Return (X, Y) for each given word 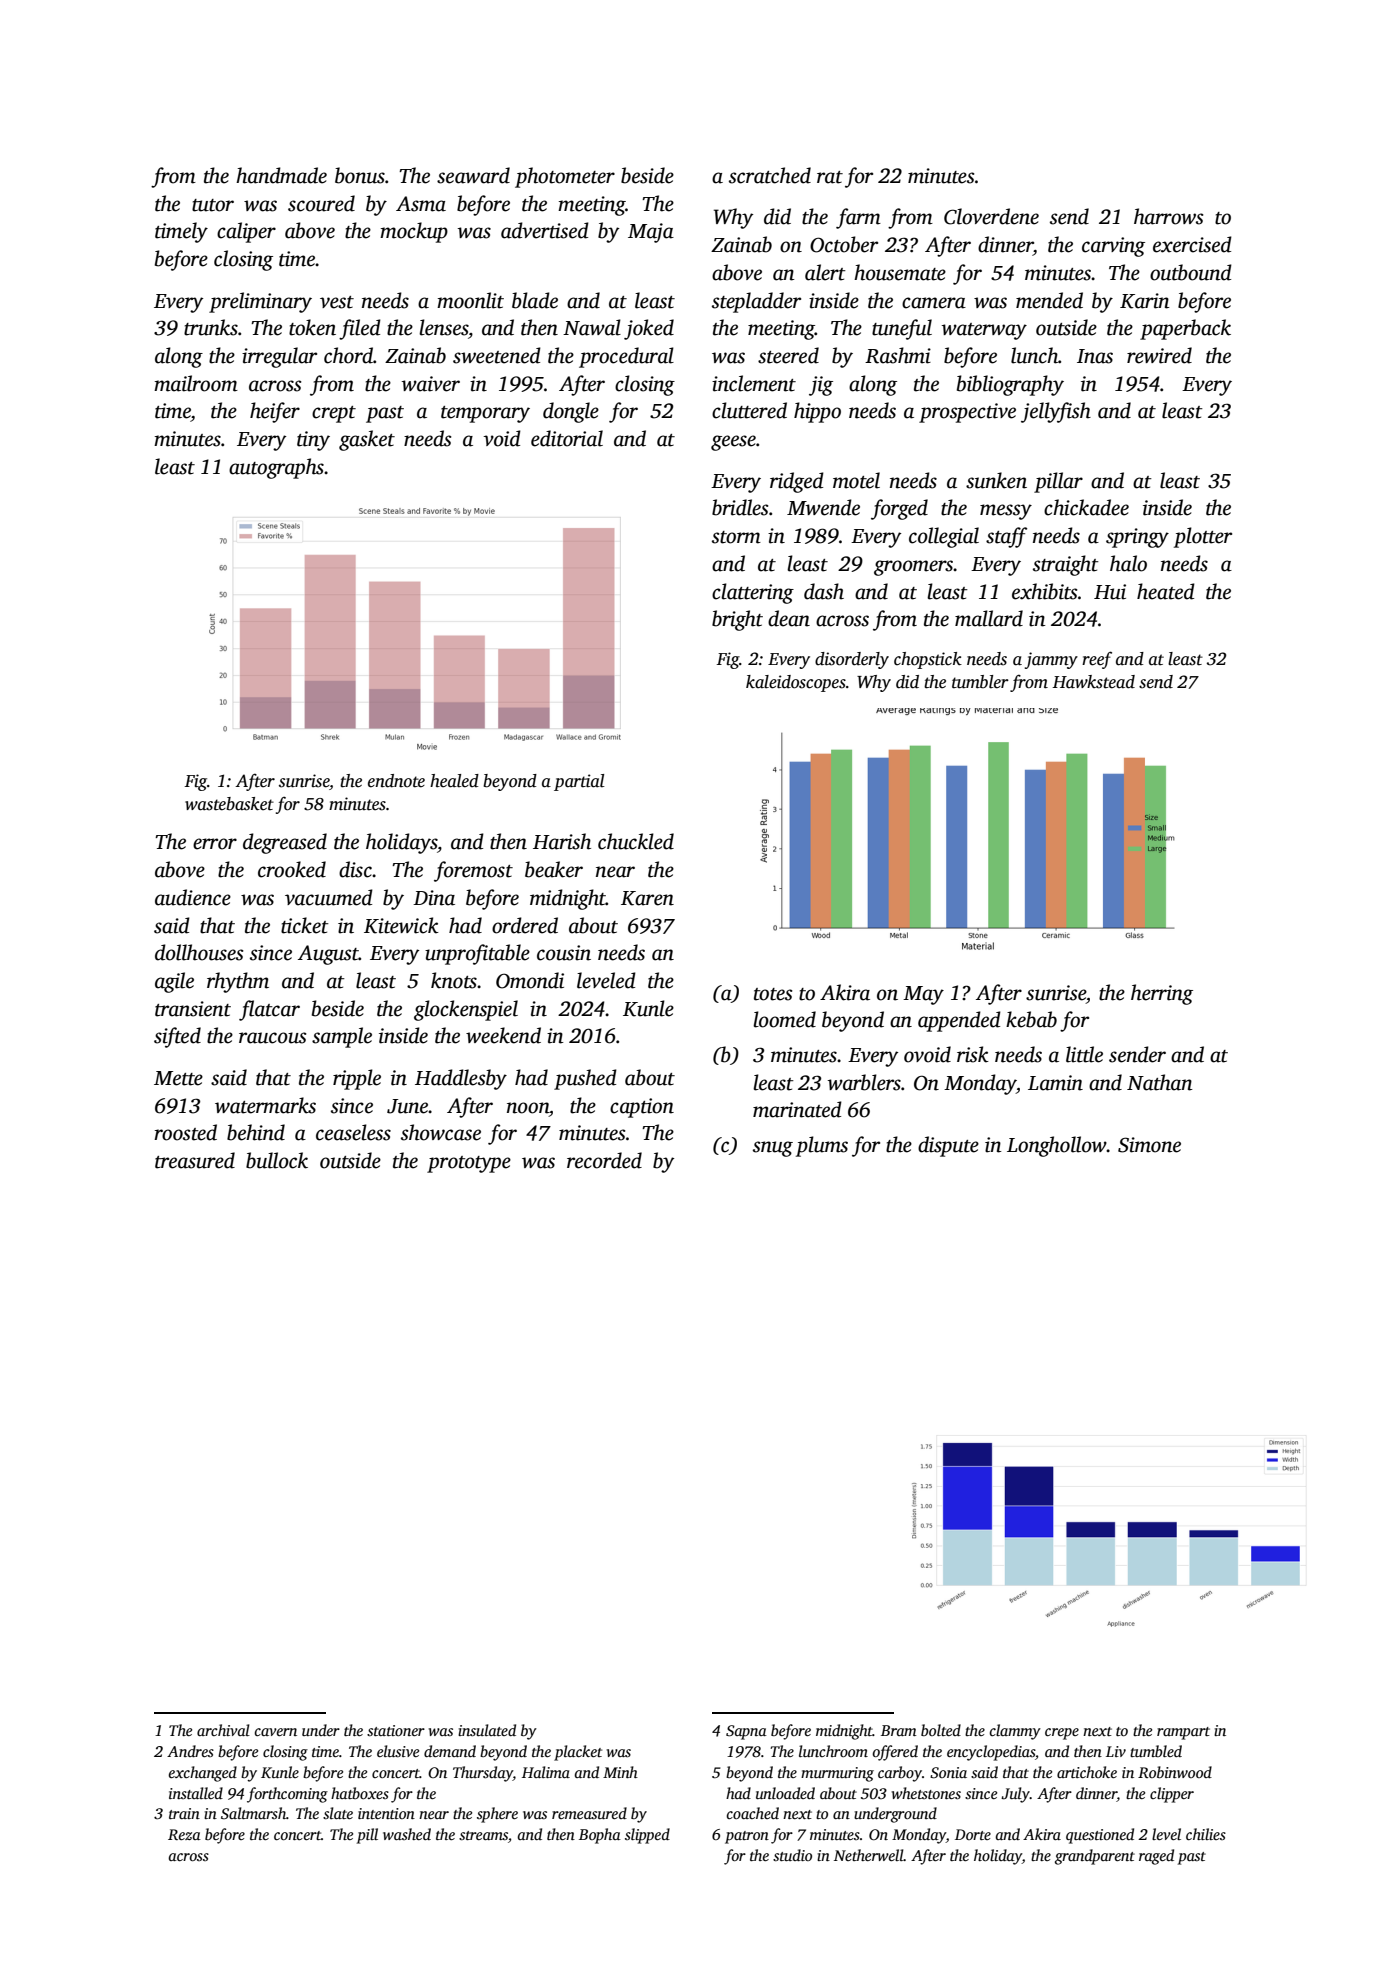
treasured (195, 1160)
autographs (276, 468)
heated (1166, 591)
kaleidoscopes (796, 683)
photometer (565, 177)
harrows (1168, 216)
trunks (211, 327)
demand (450, 1751)
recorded (604, 1160)
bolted (941, 1730)
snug (773, 1149)
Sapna (746, 1732)
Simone (1149, 1145)
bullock (277, 1160)
